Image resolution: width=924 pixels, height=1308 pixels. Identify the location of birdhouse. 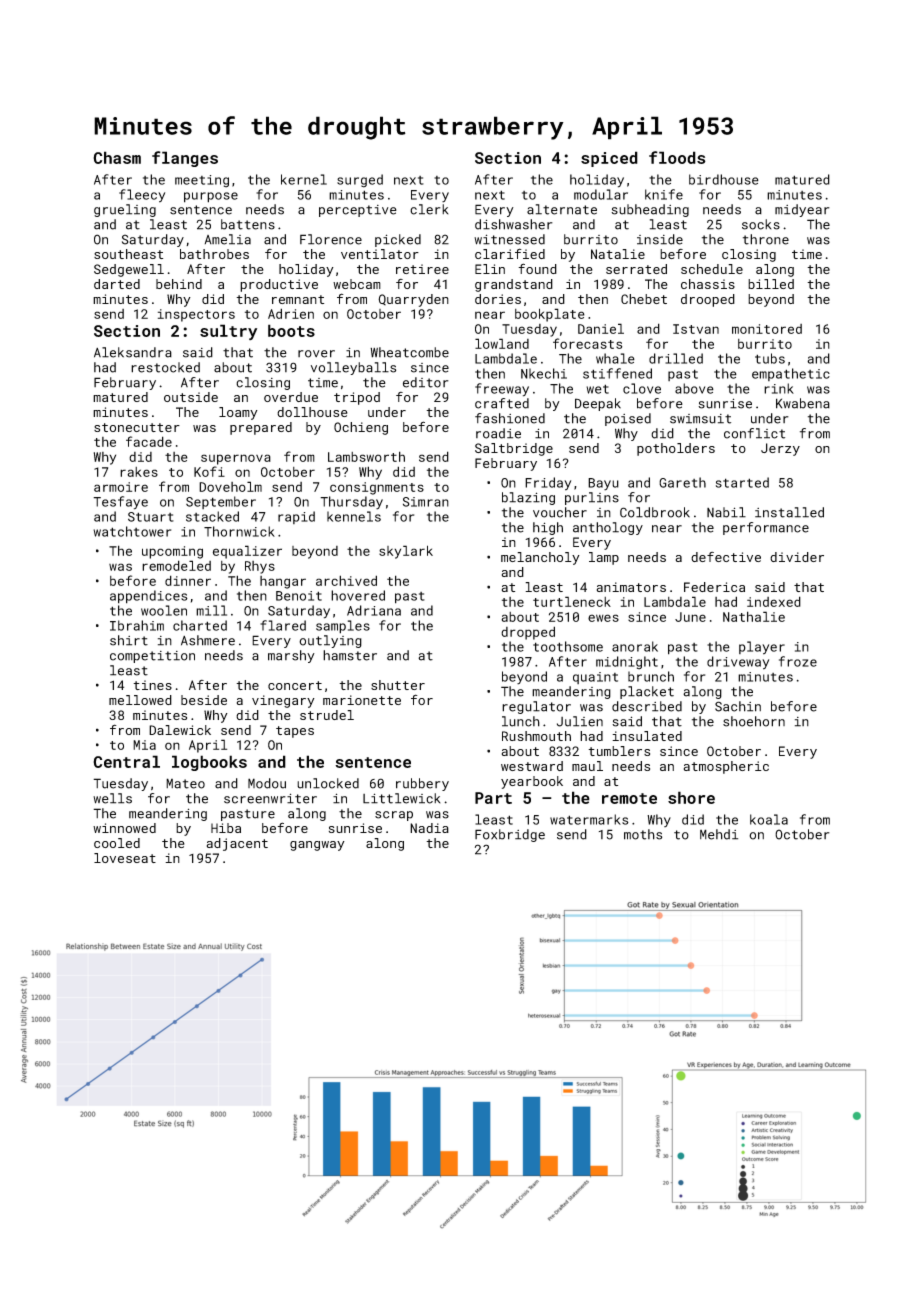
(724, 179).
